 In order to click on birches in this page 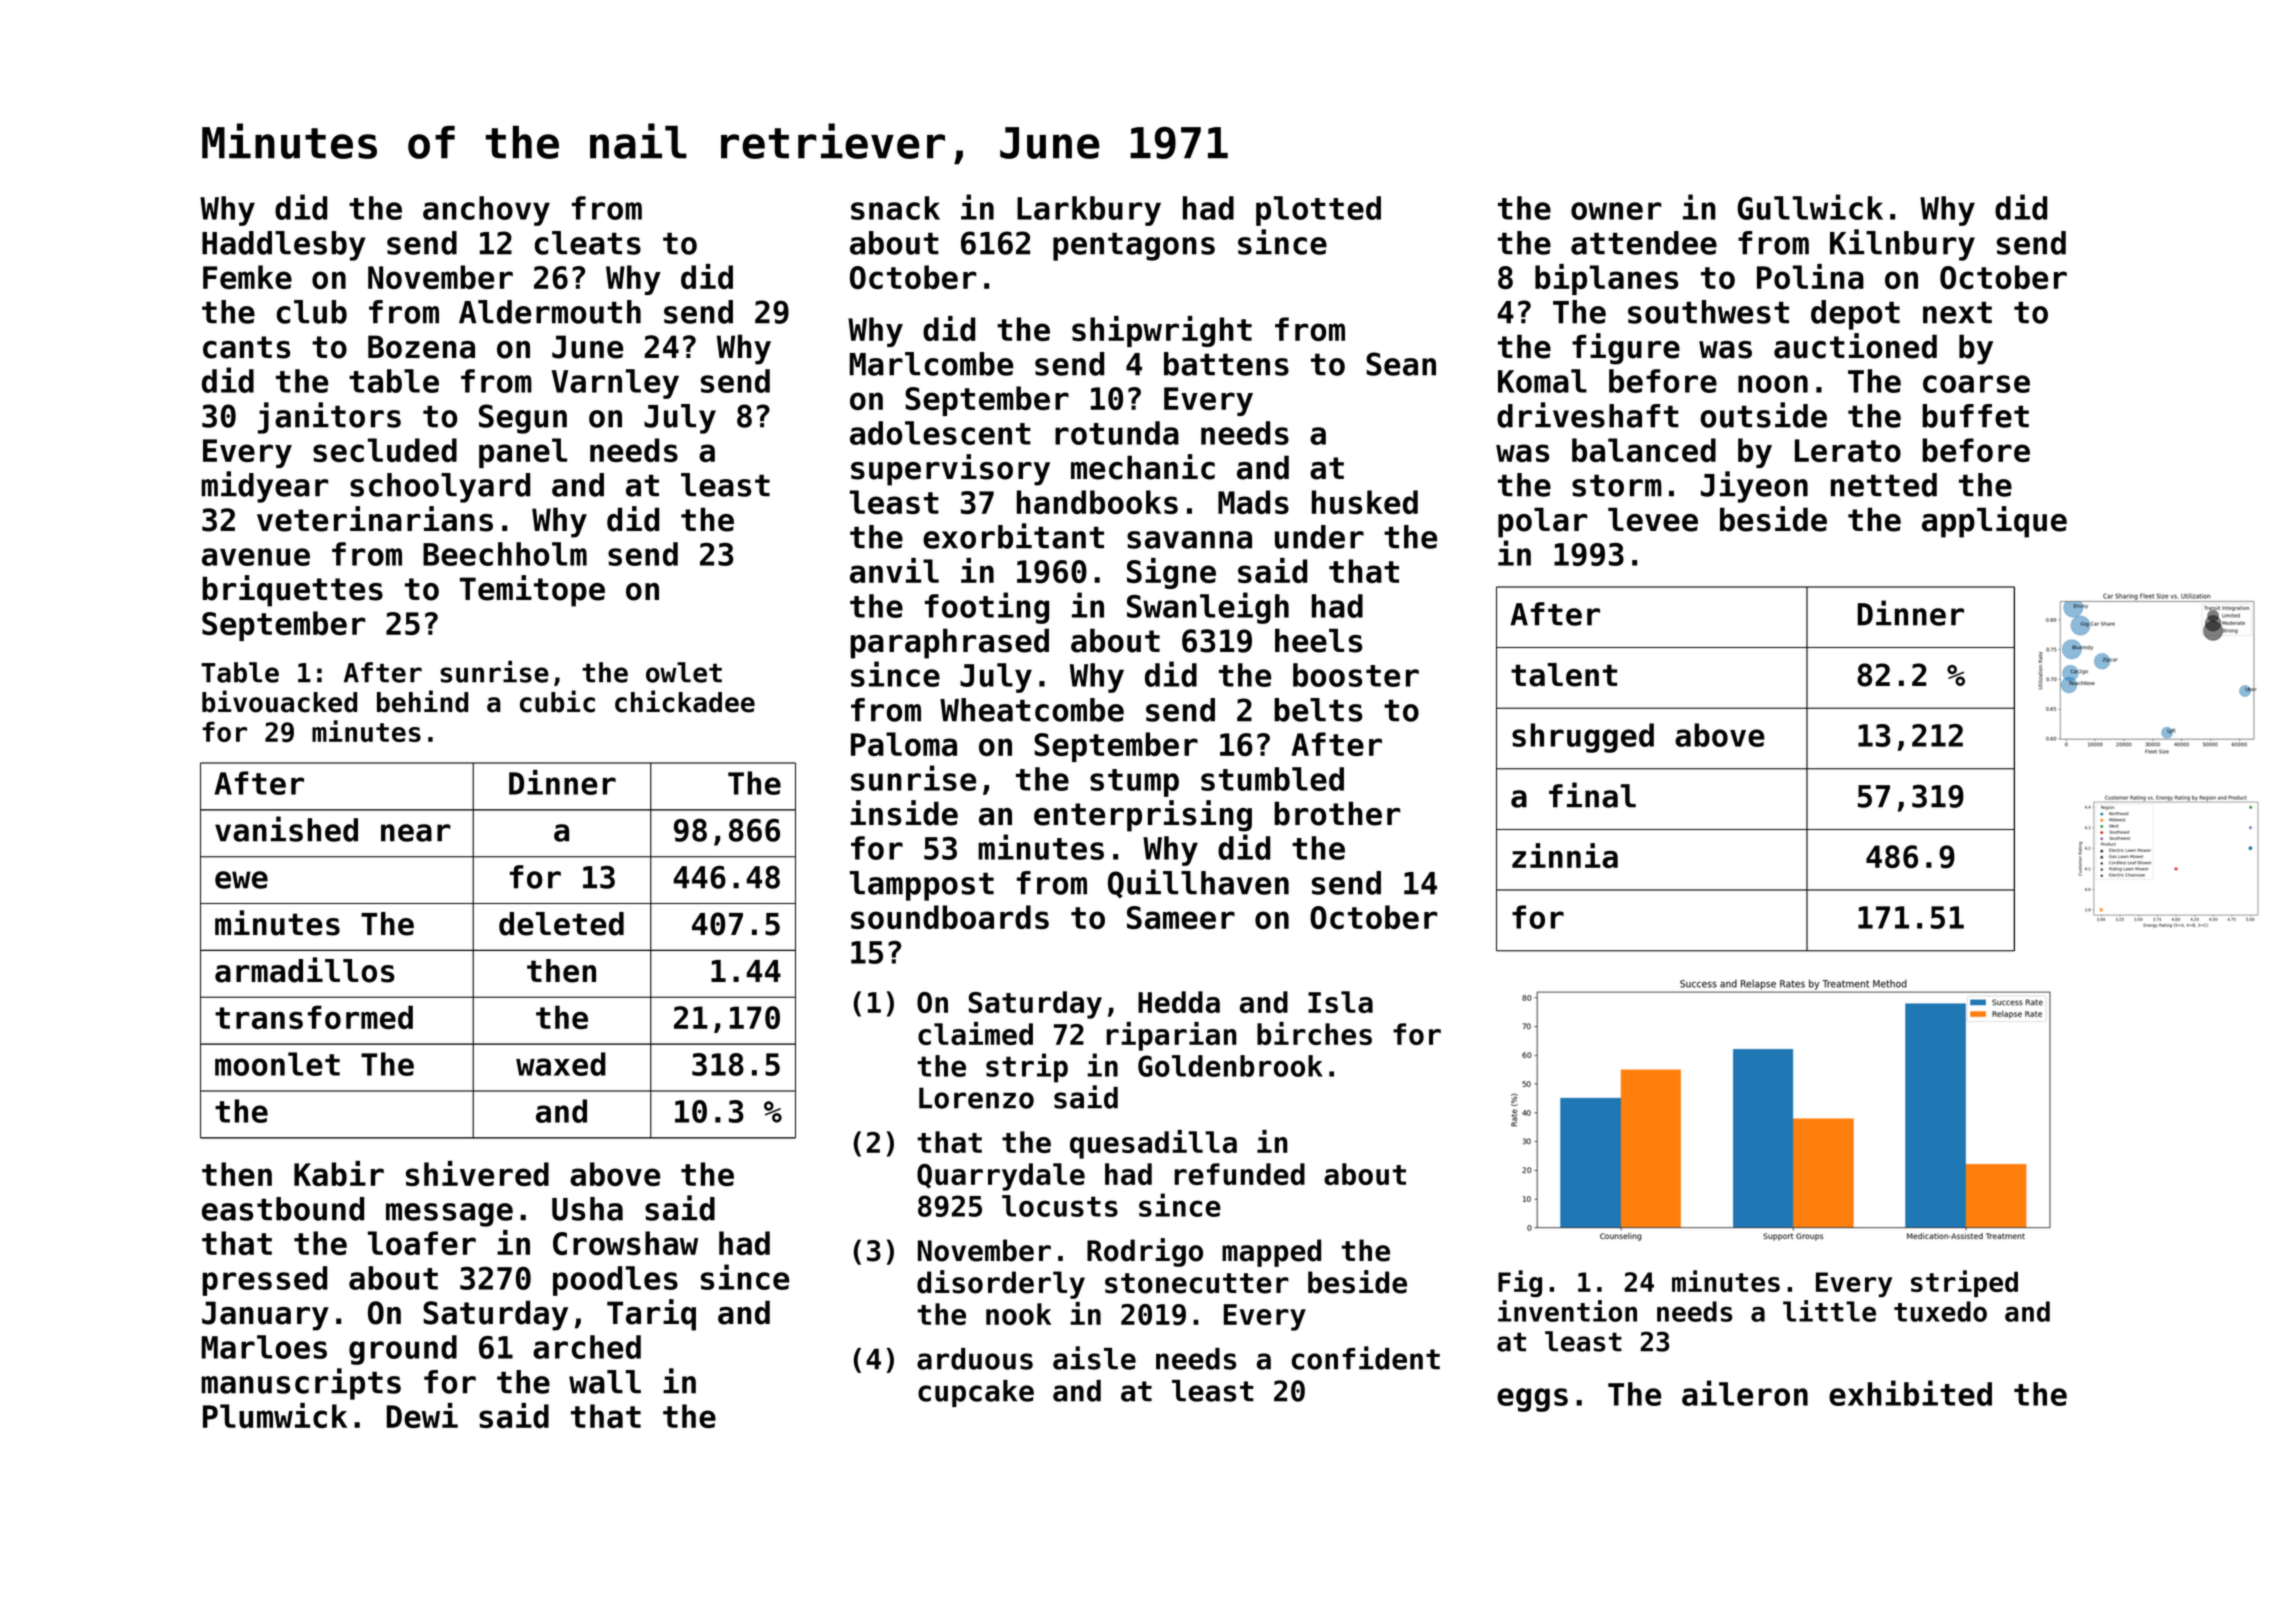, I will do `click(1314, 1033)`.
